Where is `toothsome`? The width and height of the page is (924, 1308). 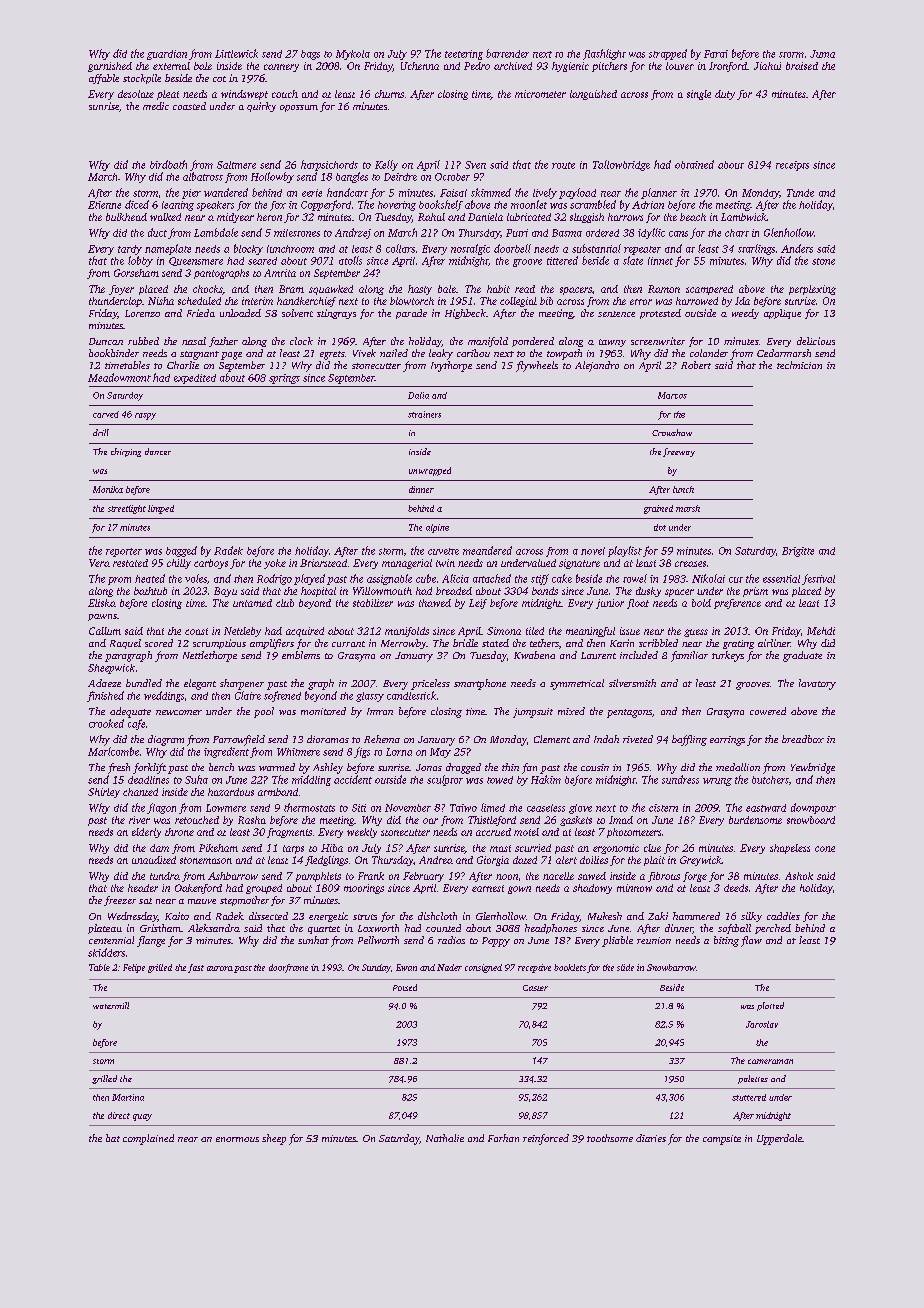
toothsome is located at coordinates (610, 1138).
